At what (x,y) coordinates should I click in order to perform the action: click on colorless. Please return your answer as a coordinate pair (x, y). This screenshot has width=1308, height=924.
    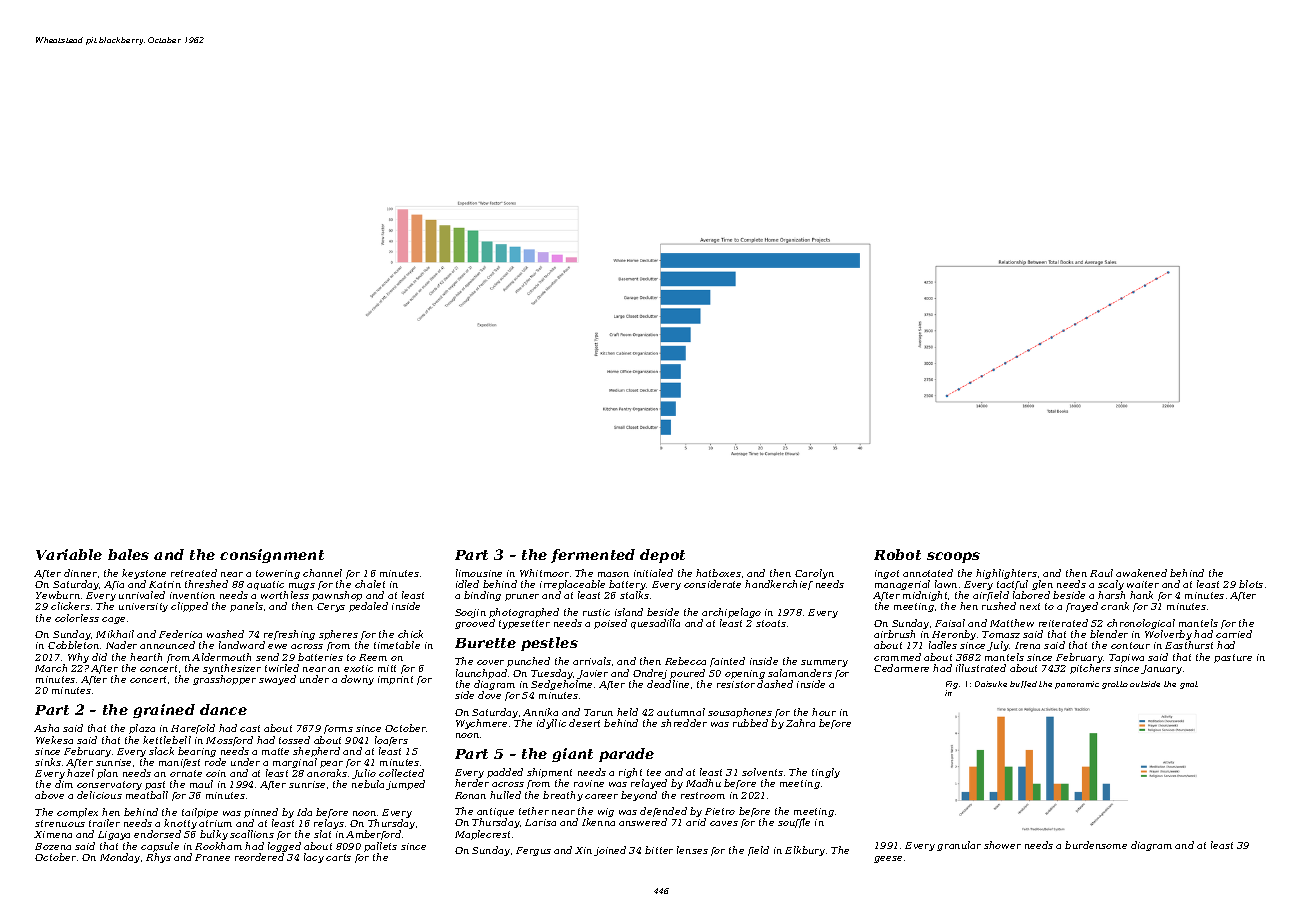
    Looking at the image, I should click on (77, 618).
